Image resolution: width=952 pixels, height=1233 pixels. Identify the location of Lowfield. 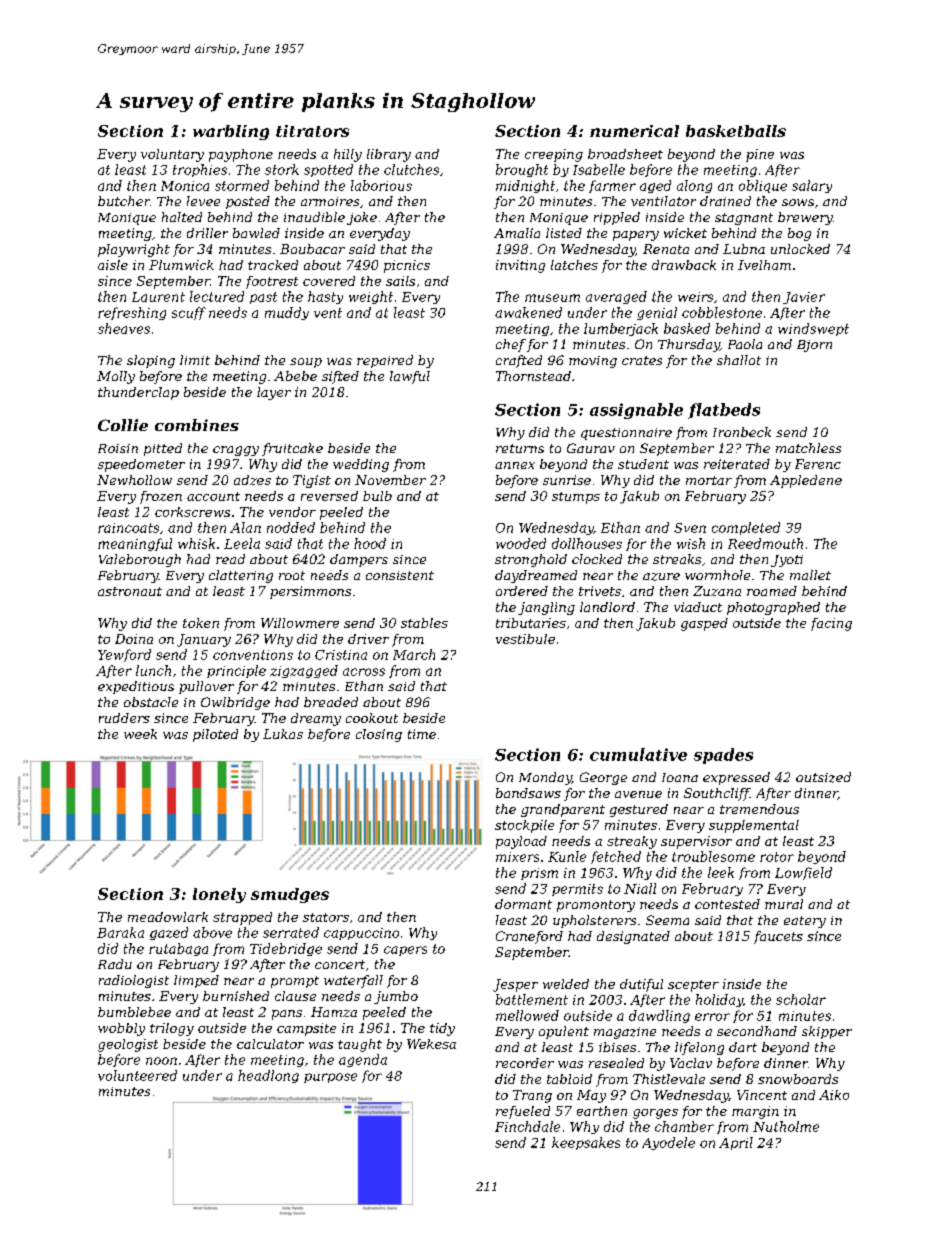
(803, 873).
